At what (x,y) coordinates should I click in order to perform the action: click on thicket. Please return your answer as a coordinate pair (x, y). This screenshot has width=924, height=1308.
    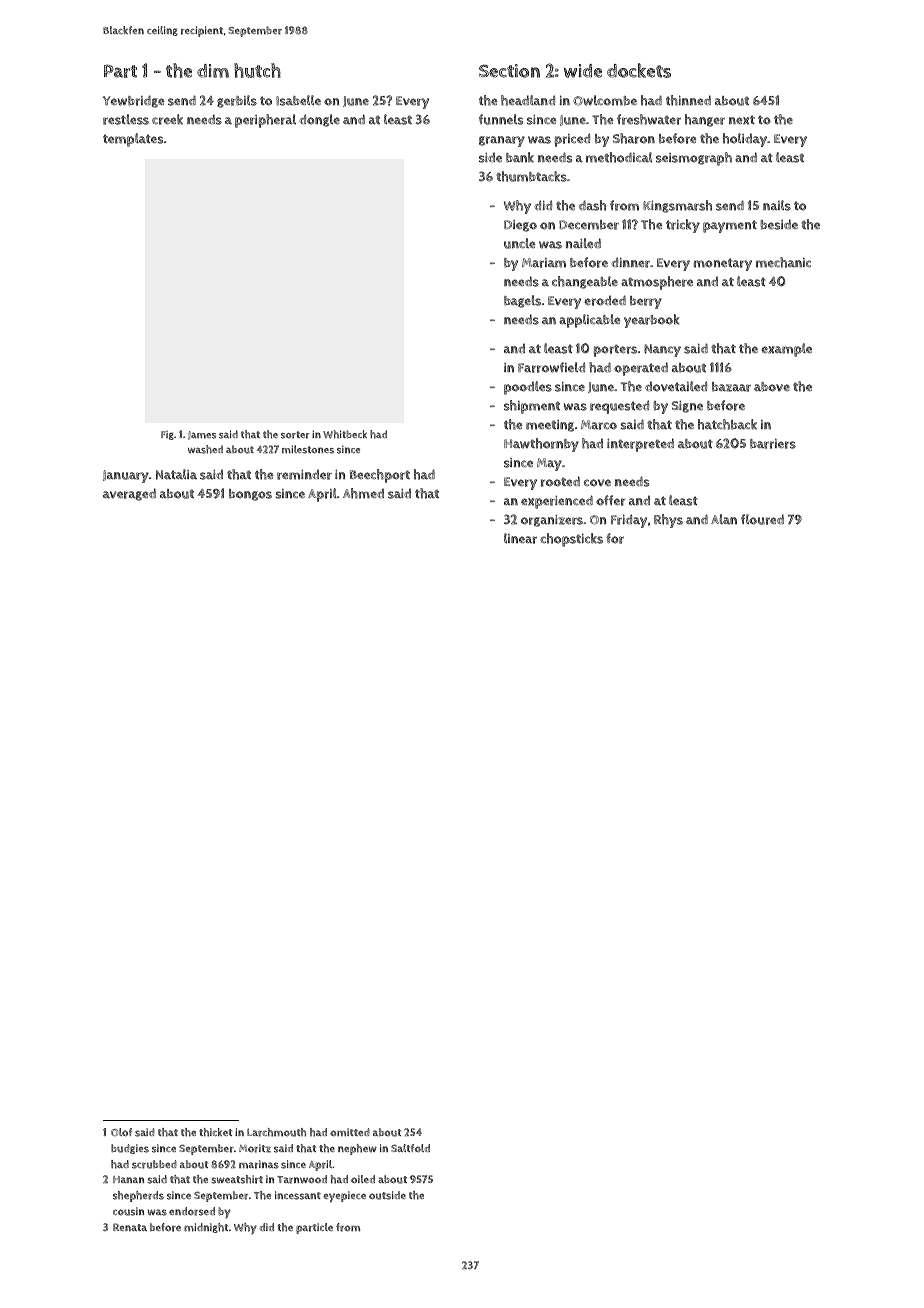
    Looking at the image, I should click on (215, 1132).
